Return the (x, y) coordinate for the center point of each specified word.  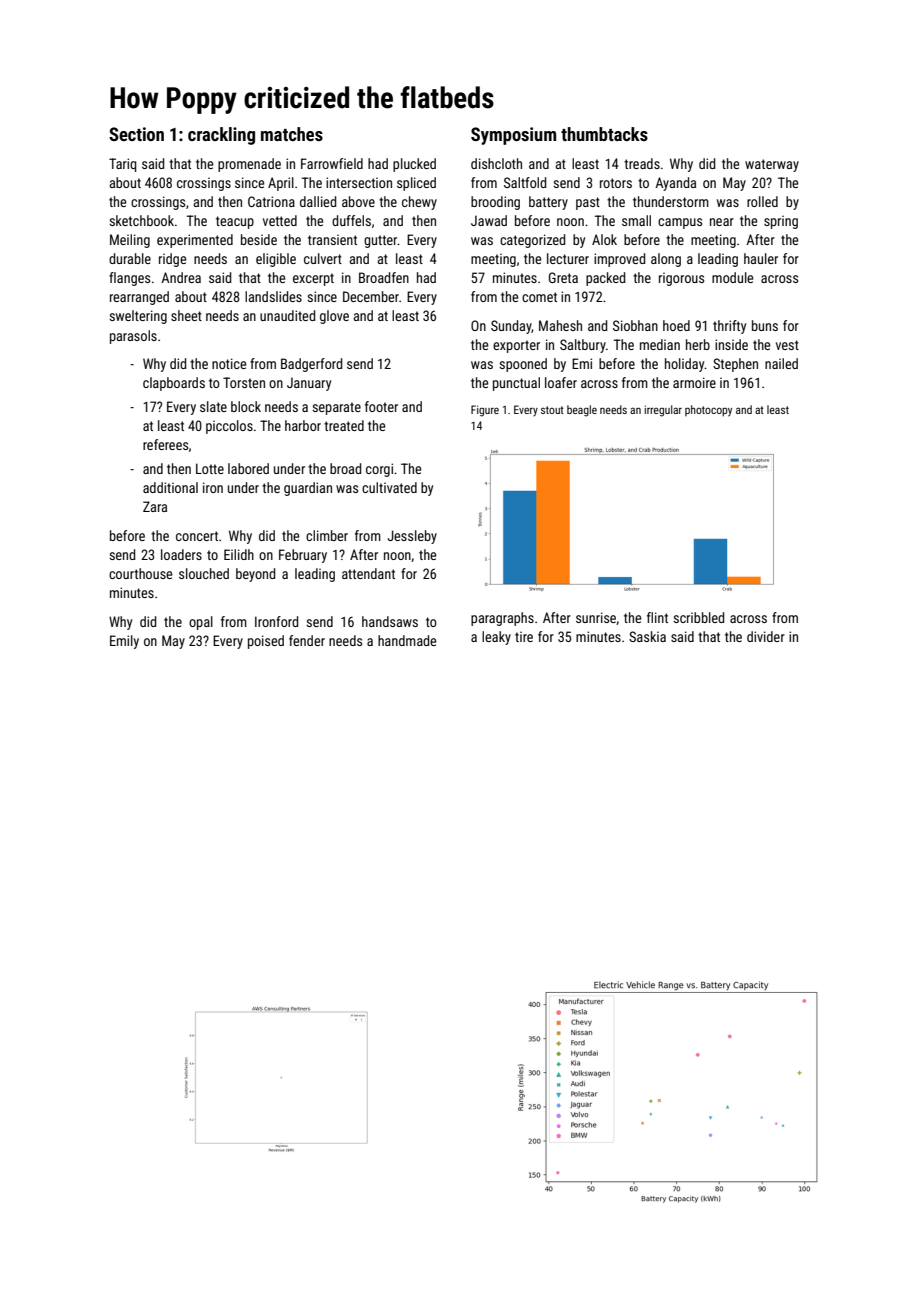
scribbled (698, 617)
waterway (772, 165)
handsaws (390, 621)
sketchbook (141, 220)
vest (787, 345)
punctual (516, 384)
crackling (221, 136)
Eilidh (239, 554)
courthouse (140, 573)
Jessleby (412, 537)
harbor (303, 425)
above (358, 201)
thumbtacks (604, 134)
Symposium (513, 136)
